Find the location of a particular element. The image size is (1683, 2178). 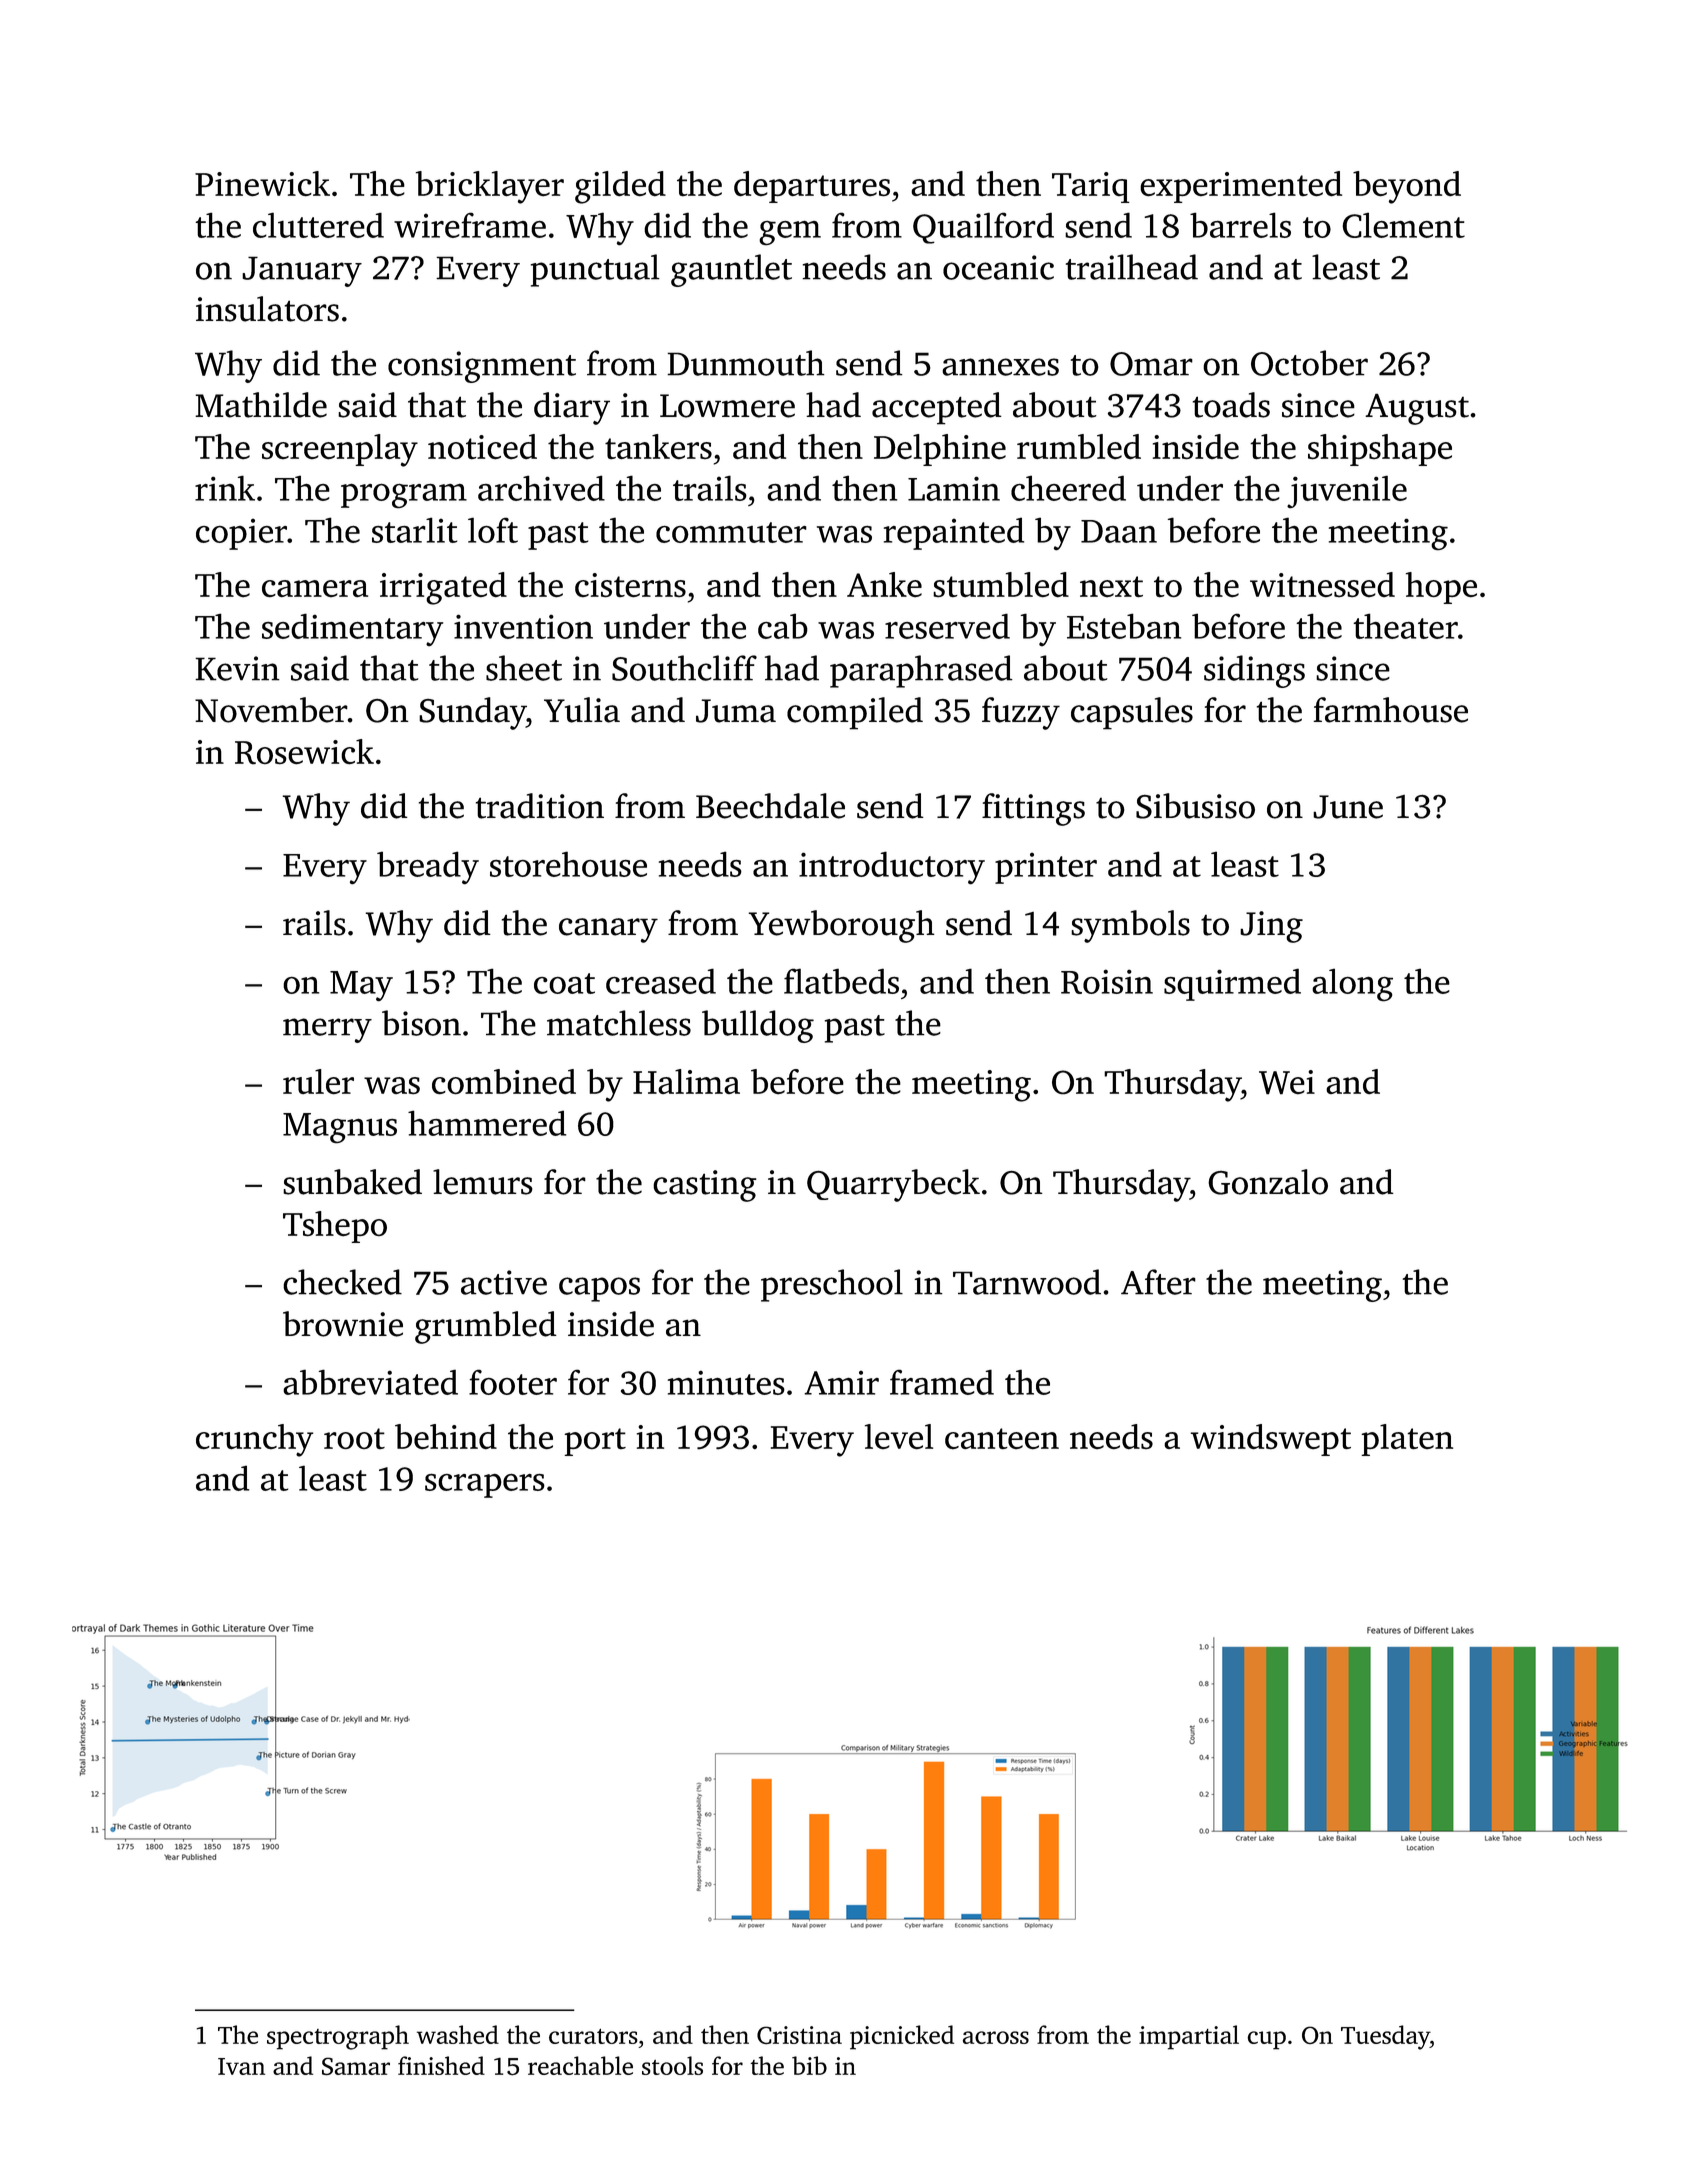

bib is located at coordinates (809, 2065).
